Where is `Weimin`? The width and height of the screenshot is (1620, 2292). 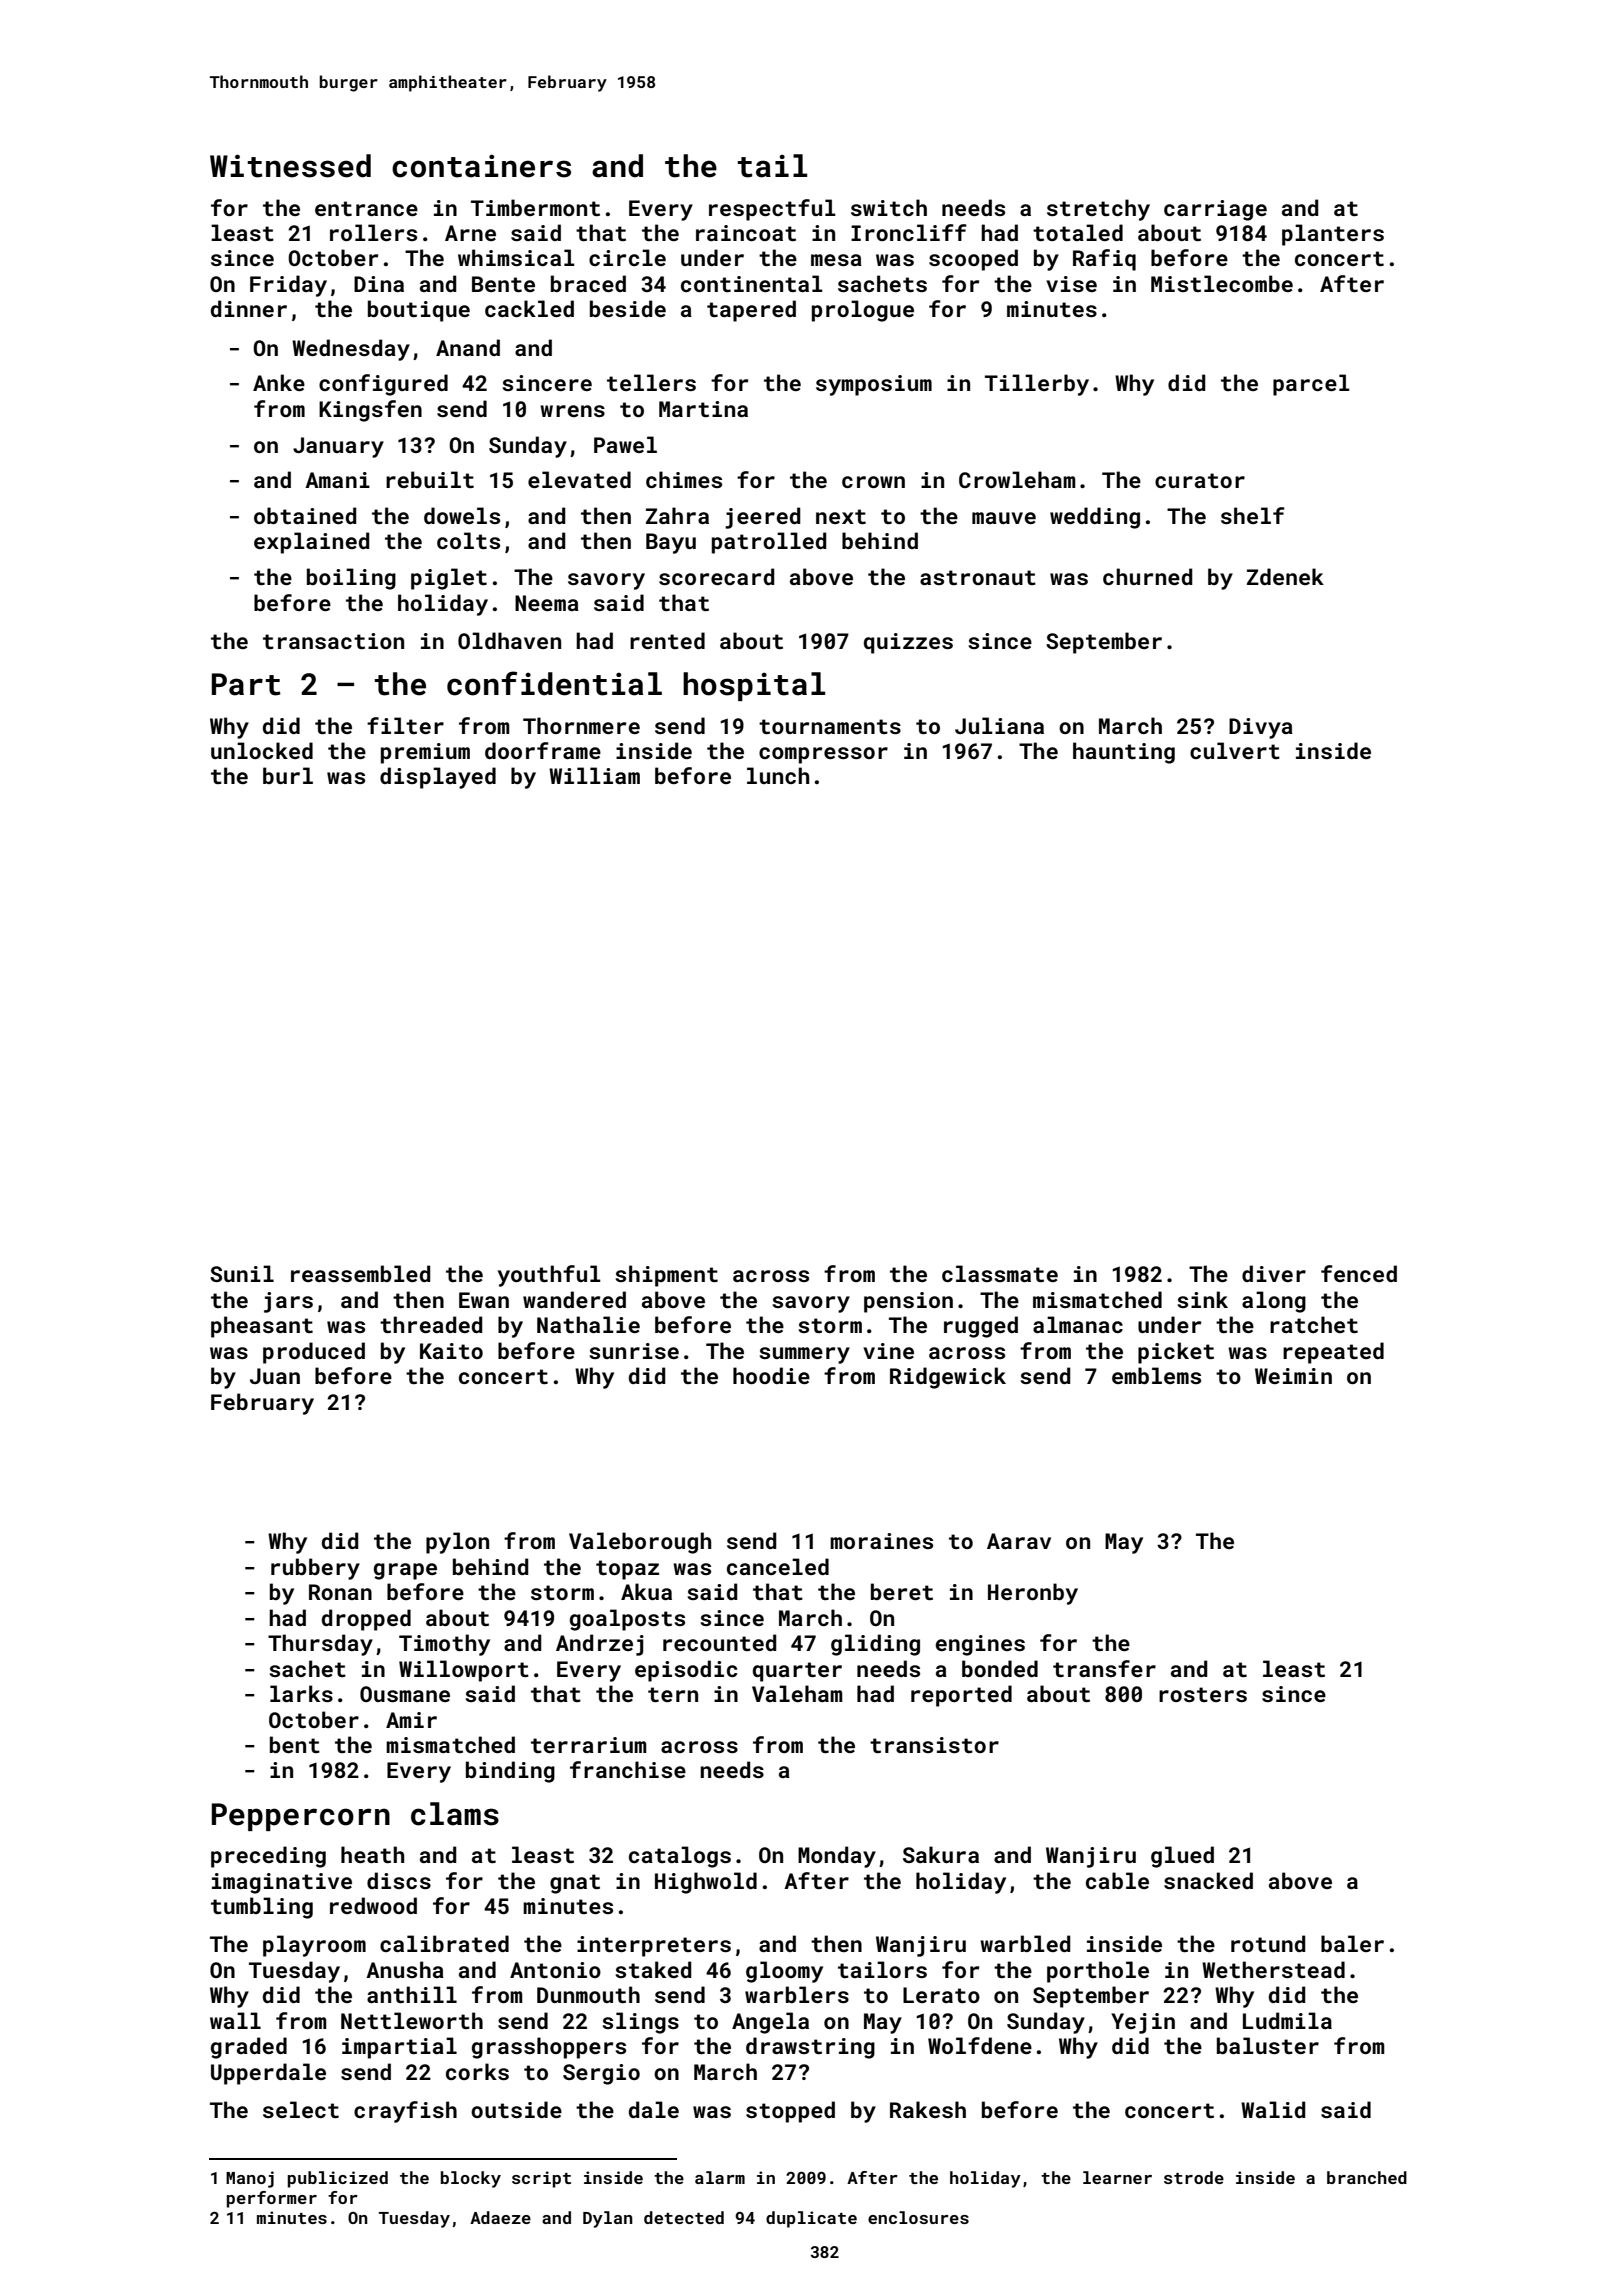 Weimin is located at coordinates (1293, 1376).
